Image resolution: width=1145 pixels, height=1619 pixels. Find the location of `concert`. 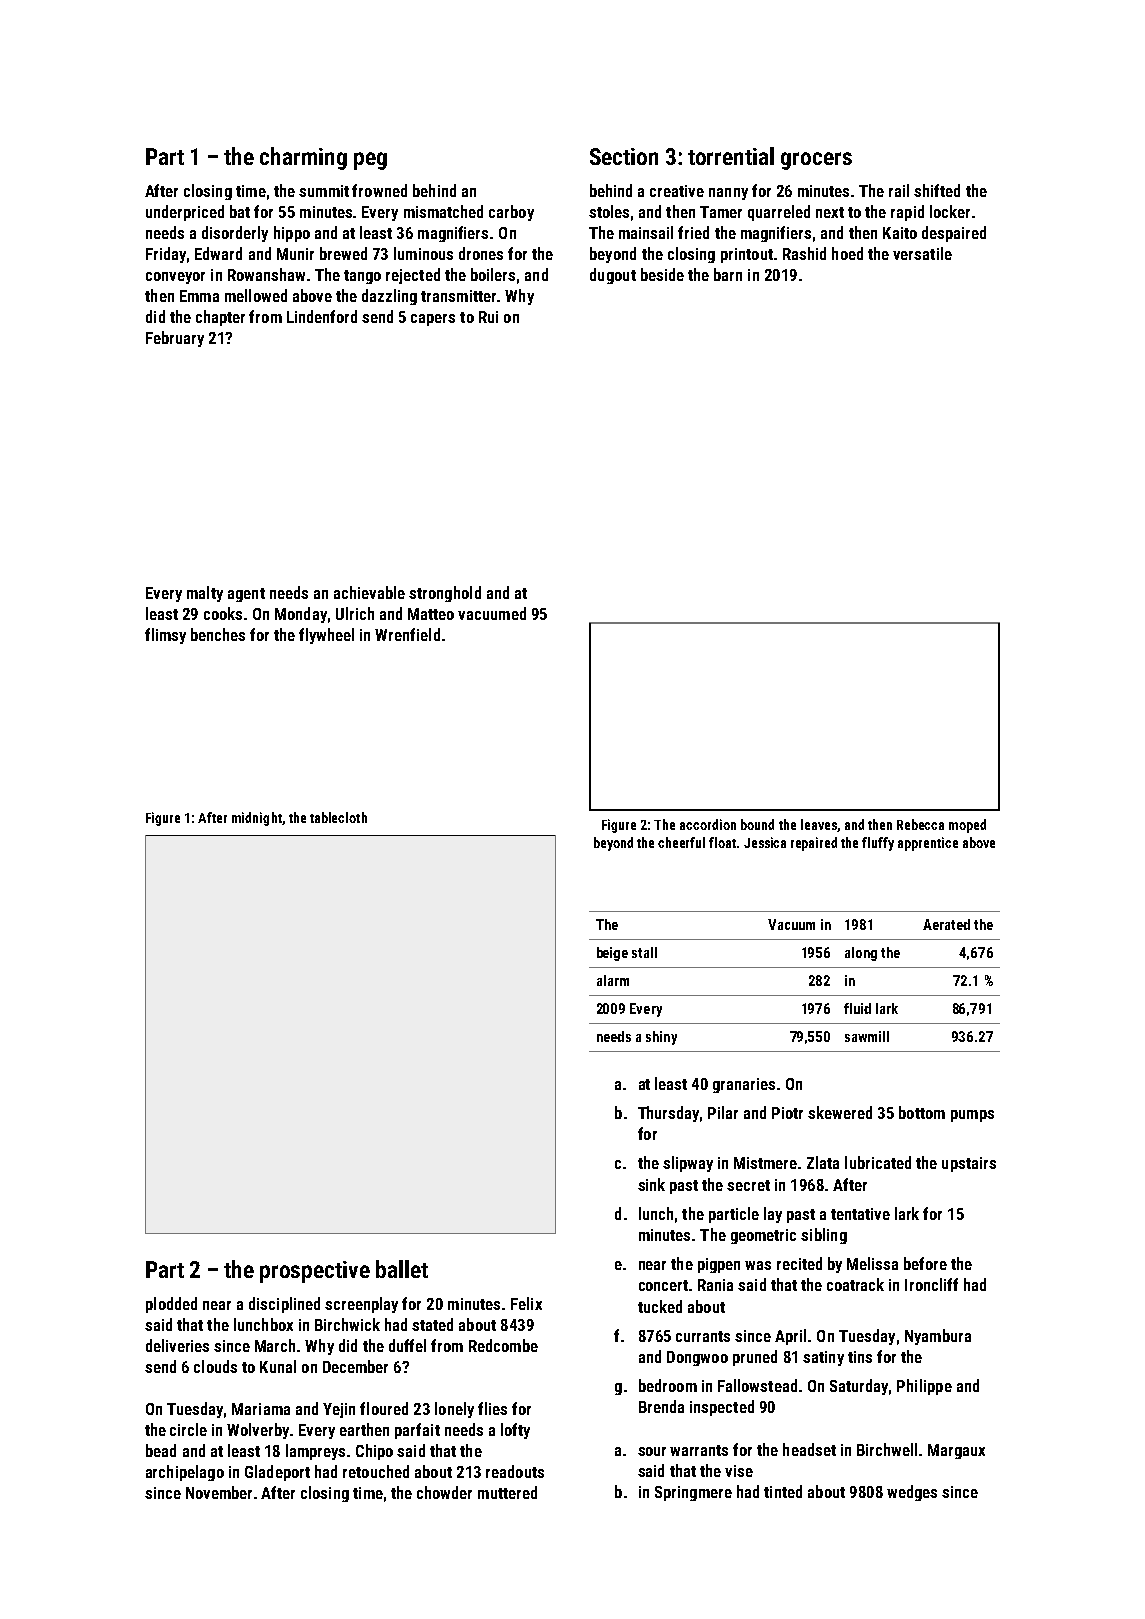

concert is located at coordinates (663, 1285).
